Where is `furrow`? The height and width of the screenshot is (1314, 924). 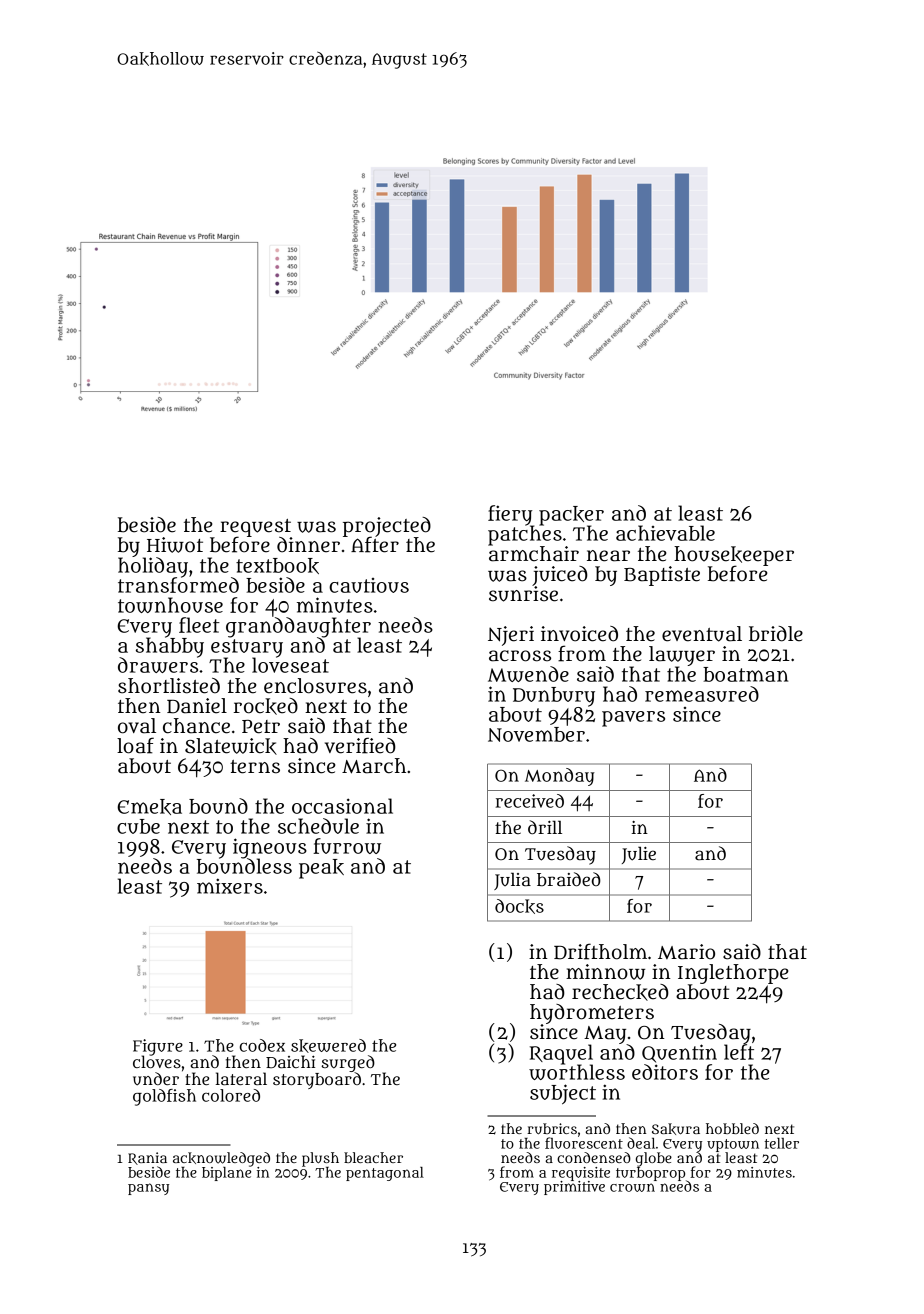 furrow is located at coordinates (347, 846).
